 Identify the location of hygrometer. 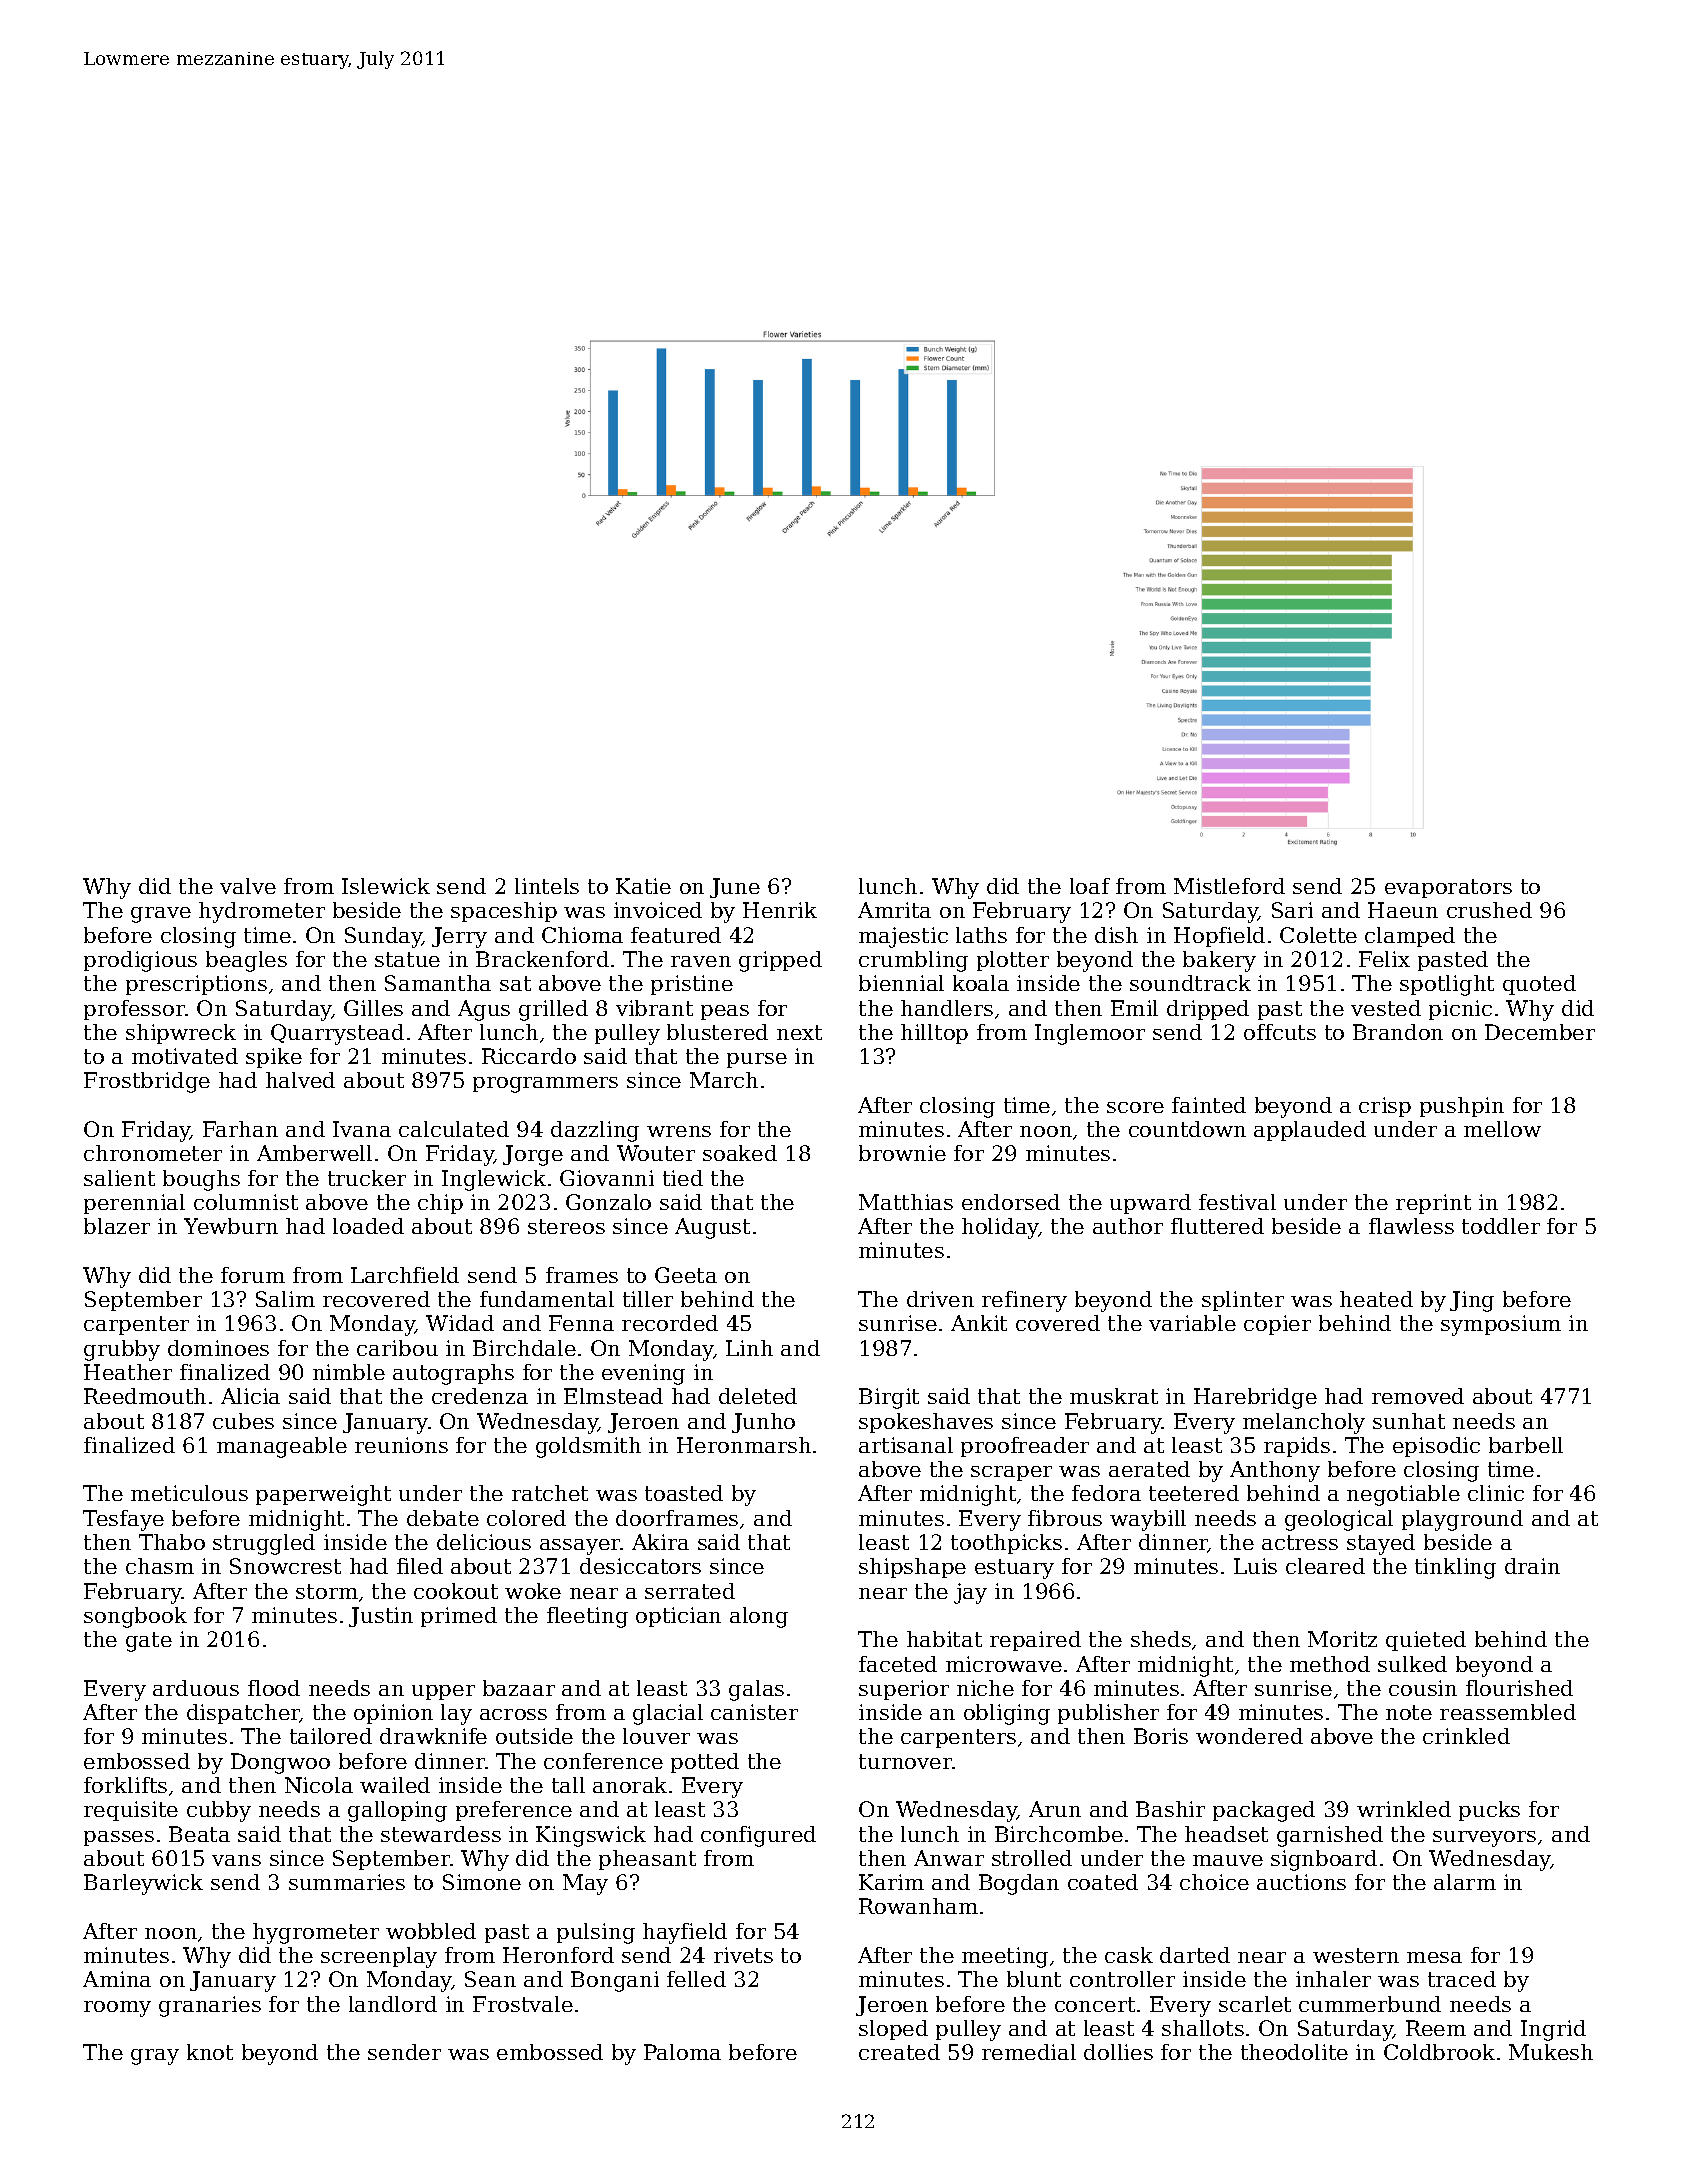
(316, 1933).
